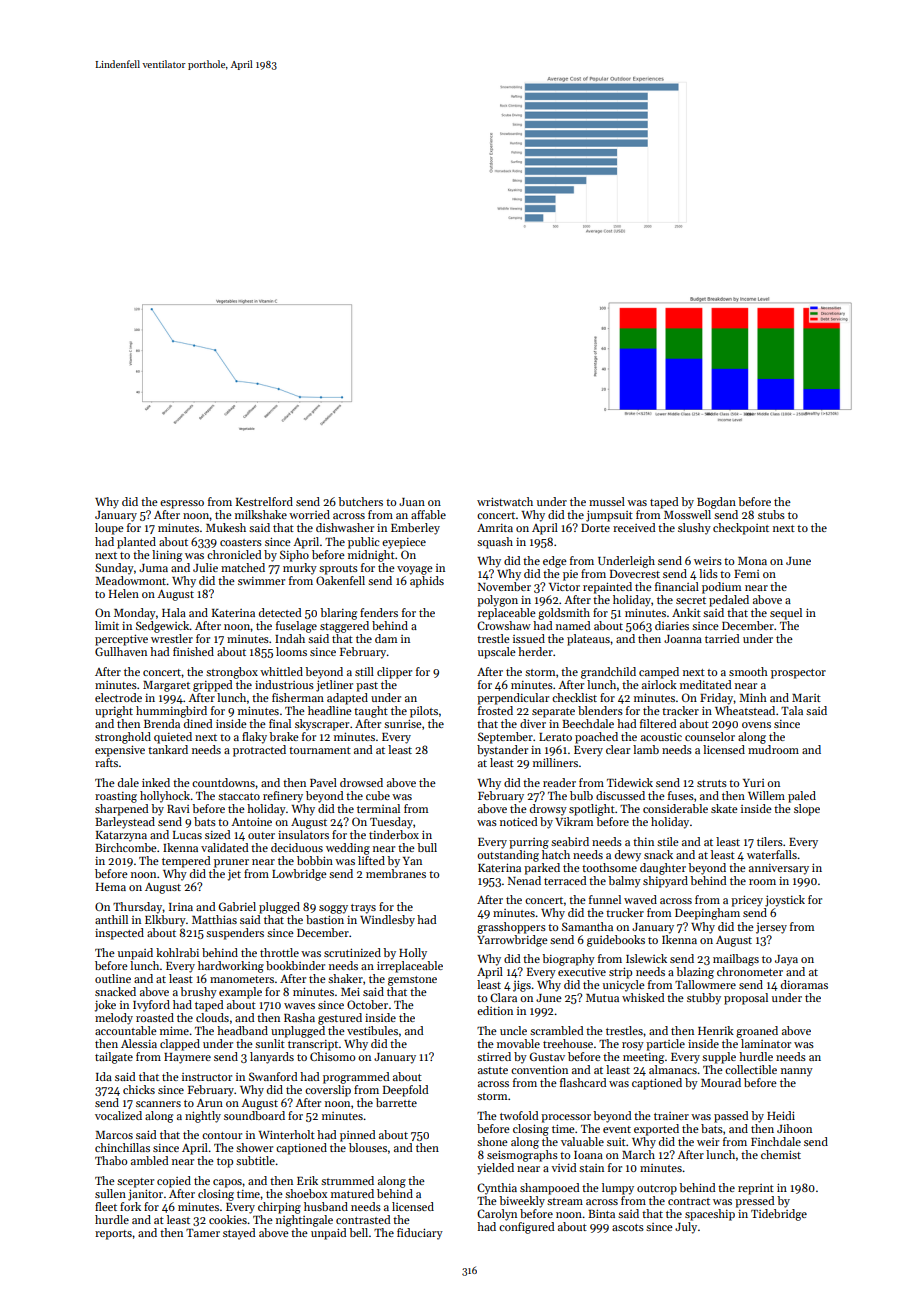 The image size is (924, 1308). Describe the element at coordinates (786, 614) in the page. I see `sequel` at that location.
